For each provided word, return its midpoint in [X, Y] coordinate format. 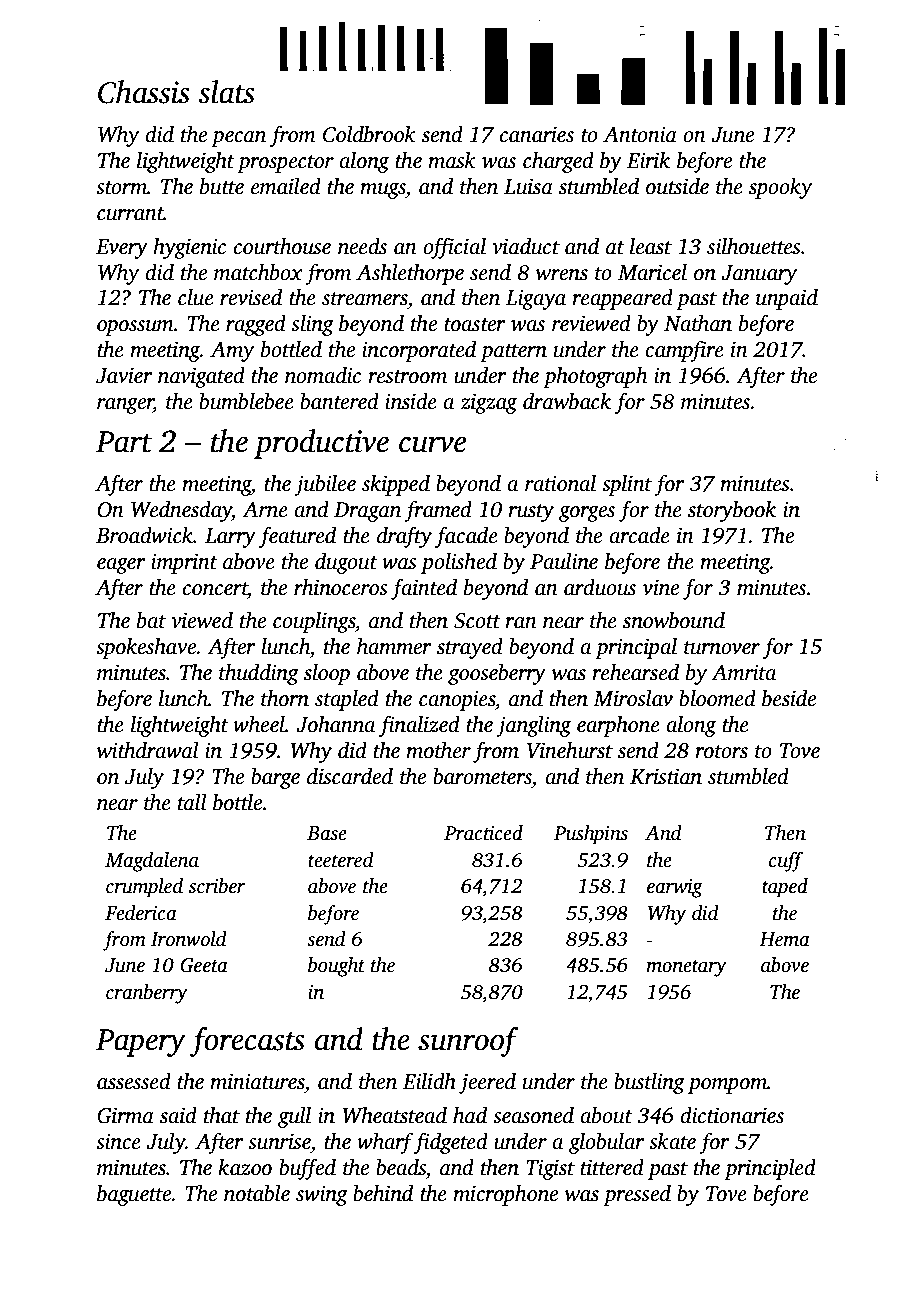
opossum [135, 328]
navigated [201, 377]
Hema [784, 939]
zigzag [489, 403]
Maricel [652, 272]
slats [226, 92]
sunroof [468, 1042]
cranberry [147, 994]
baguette [134, 1195]
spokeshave [146, 648]
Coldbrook [369, 134]
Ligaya [536, 300]
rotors [722, 752]
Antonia [640, 135]
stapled [347, 700]
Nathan [698, 323]
